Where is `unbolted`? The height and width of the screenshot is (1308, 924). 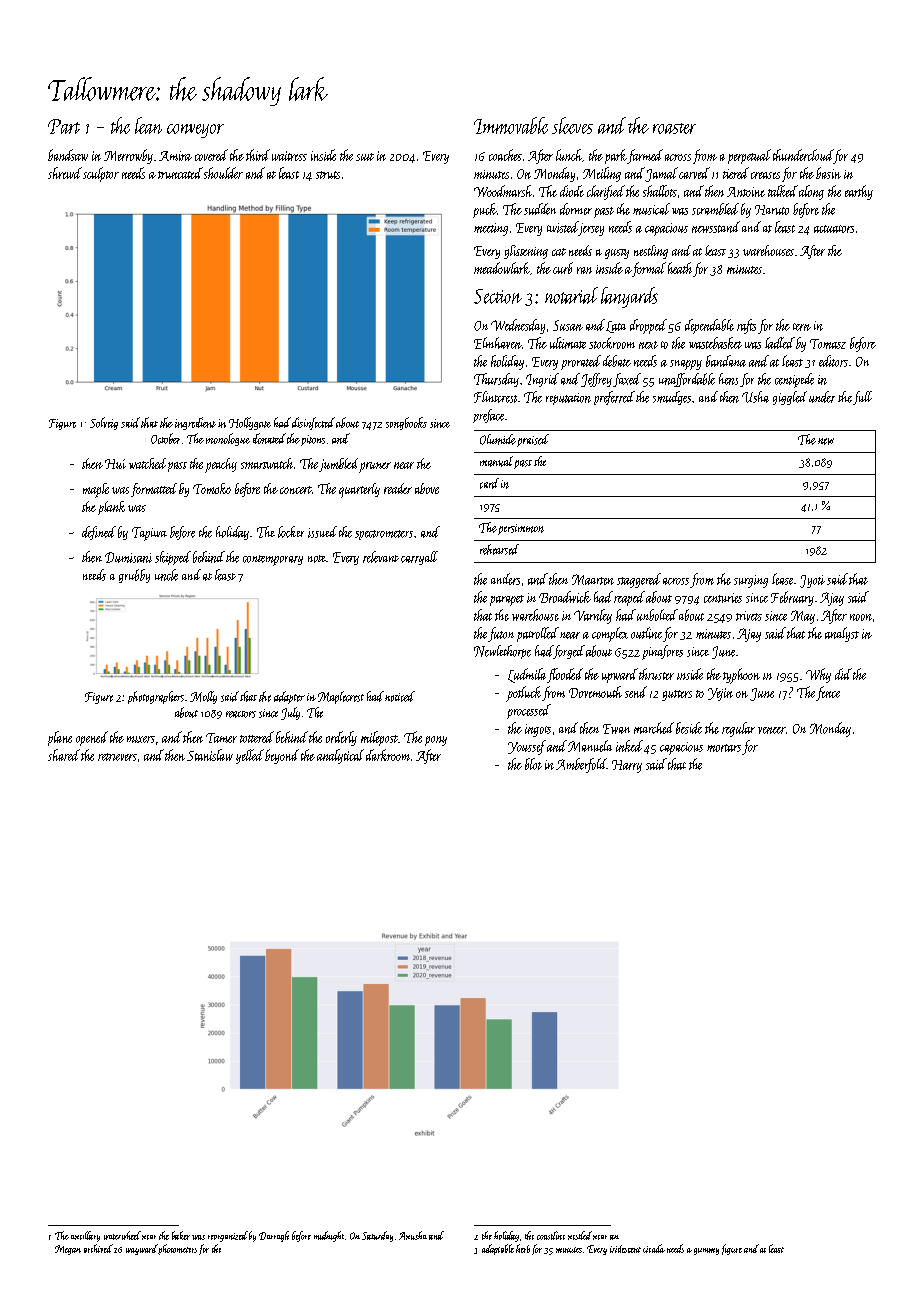 unbolted is located at coordinates (657, 615).
